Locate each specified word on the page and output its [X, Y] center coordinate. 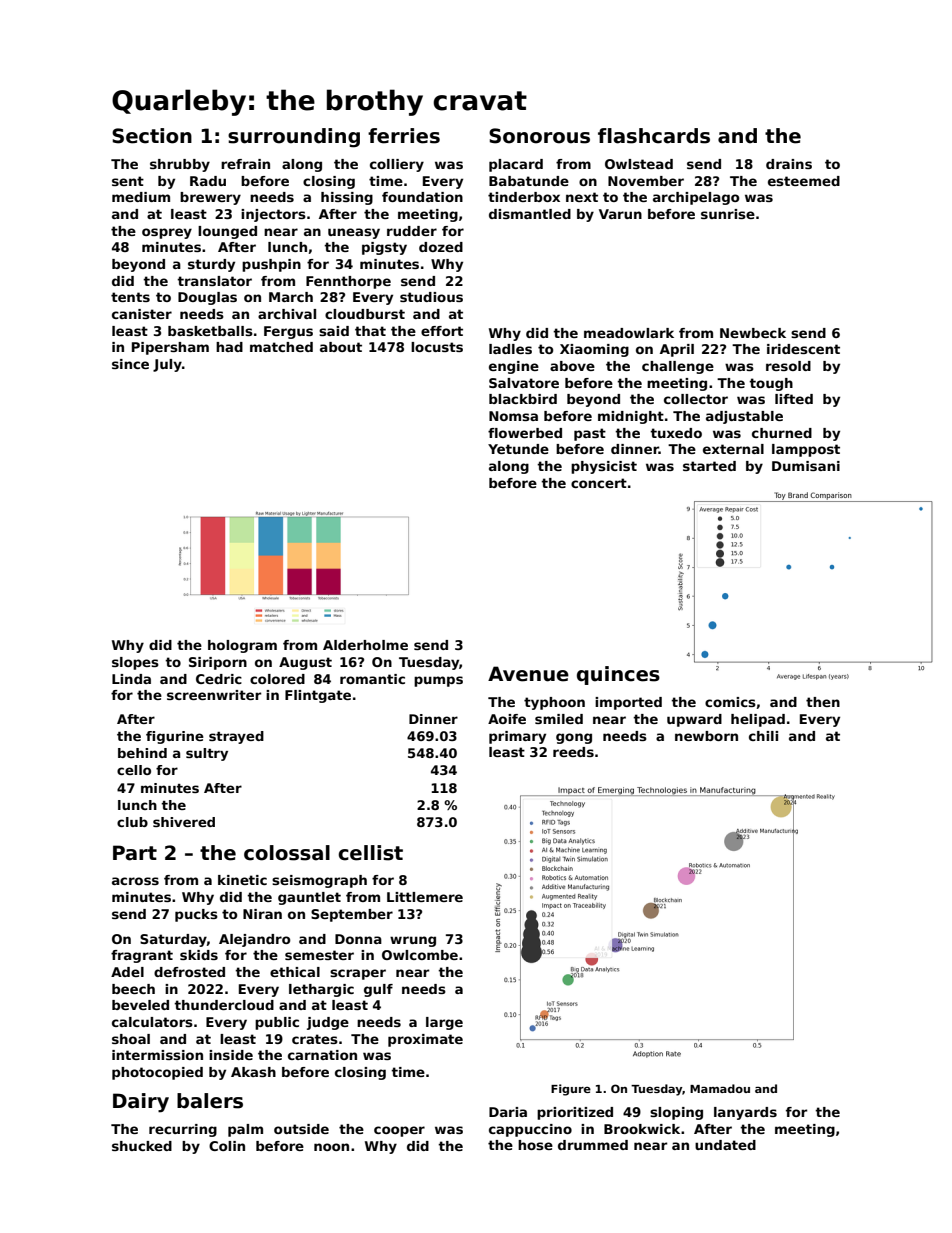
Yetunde [518, 449]
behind [142, 753]
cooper [399, 1131]
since [130, 364]
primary [517, 737]
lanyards [745, 1113]
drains [789, 164]
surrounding [294, 138]
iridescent [803, 349]
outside [301, 1129]
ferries [404, 136]
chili [763, 736]
